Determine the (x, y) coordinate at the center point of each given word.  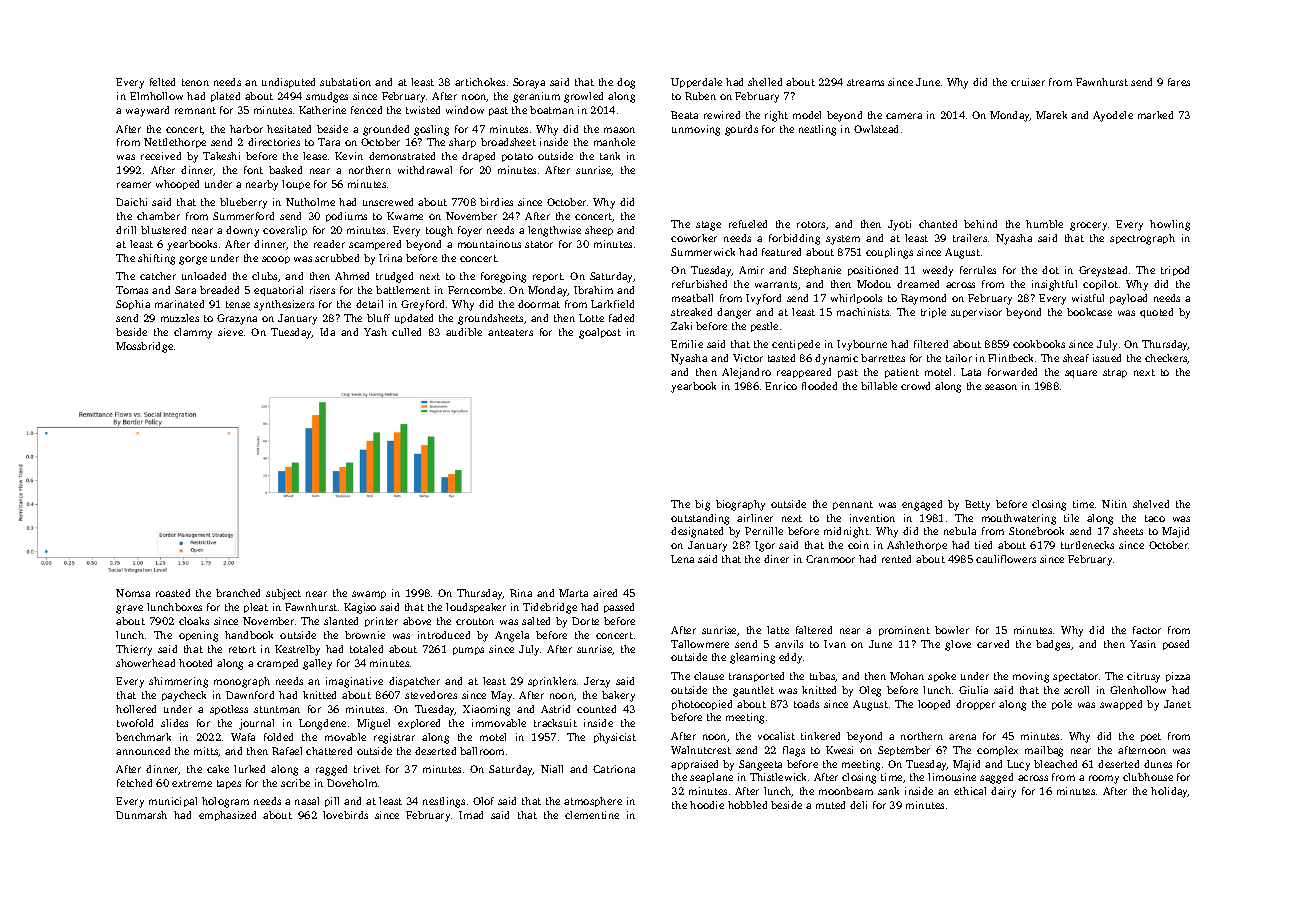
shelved (1151, 504)
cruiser (1028, 82)
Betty (977, 505)
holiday (1170, 792)
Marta (573, 593)
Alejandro (746, 373)
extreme (192, 783)
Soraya (529, 83)
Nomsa (133, 593)
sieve (230, 332)
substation (345, 82)
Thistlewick (778, 777)
